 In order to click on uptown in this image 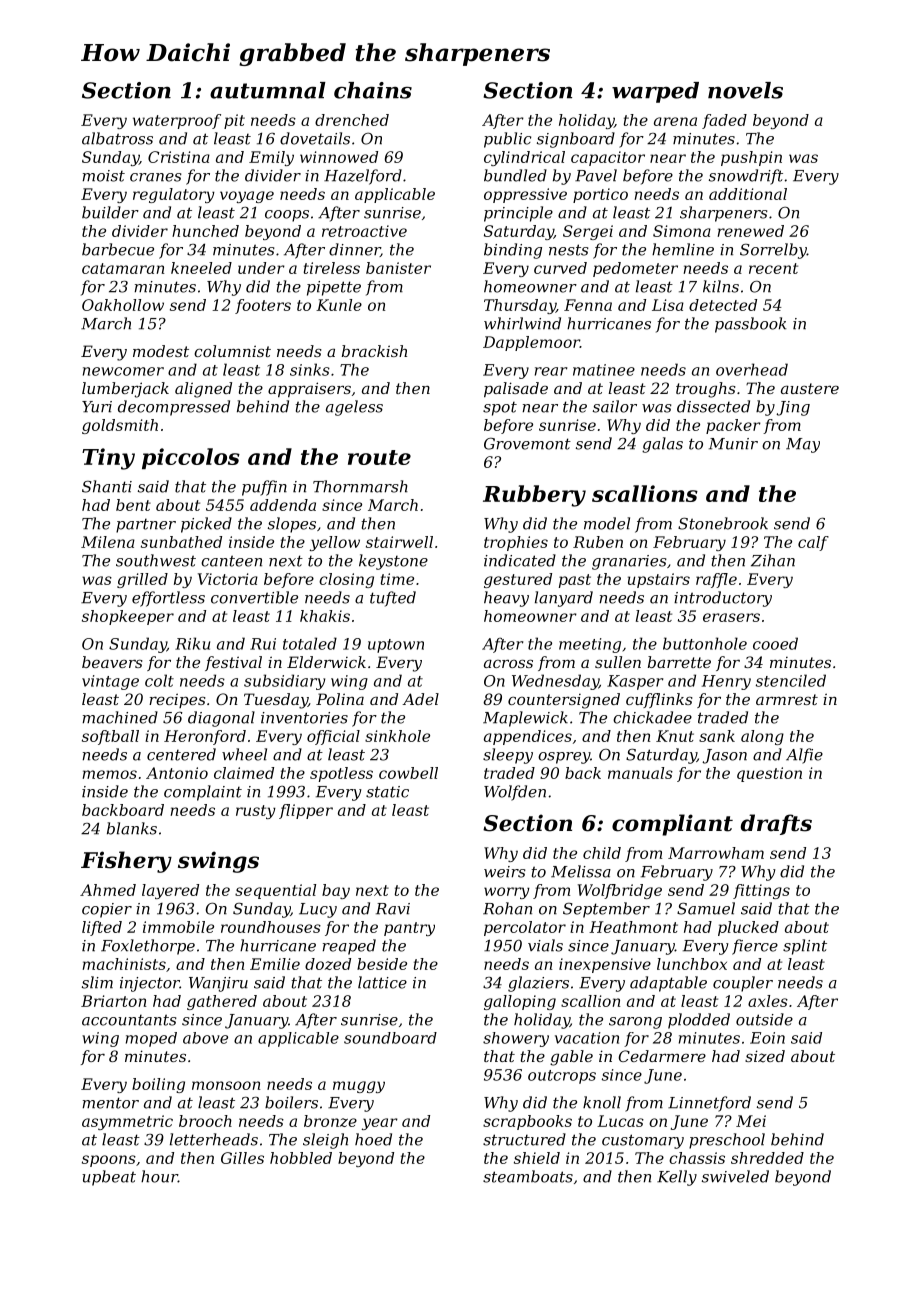, I will do `click(396, 646)`.
